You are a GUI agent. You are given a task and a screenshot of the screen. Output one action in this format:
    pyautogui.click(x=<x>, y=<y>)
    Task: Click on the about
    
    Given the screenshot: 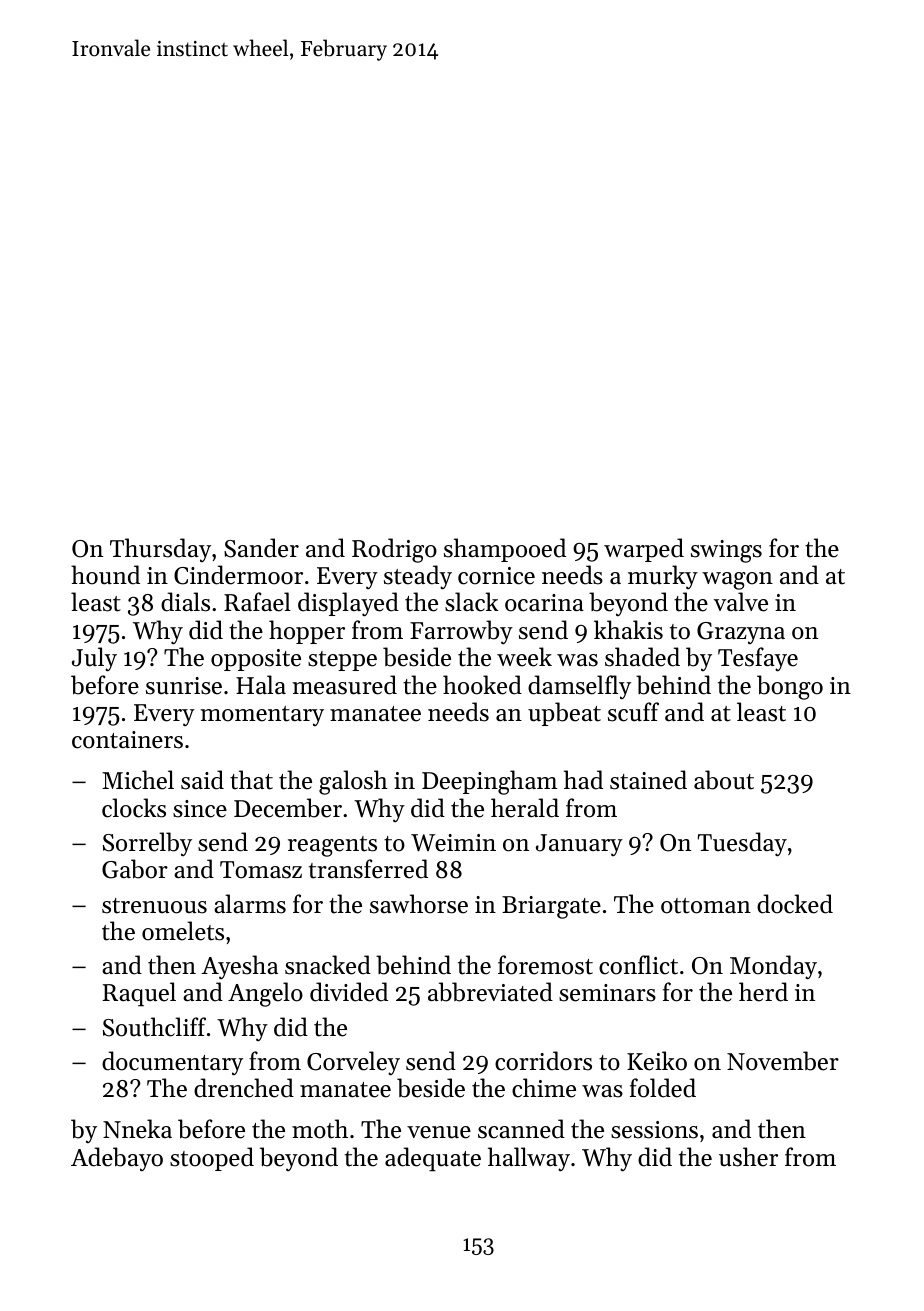 What is the action you would take?
    pyautogui.click(x=724, y=780)
